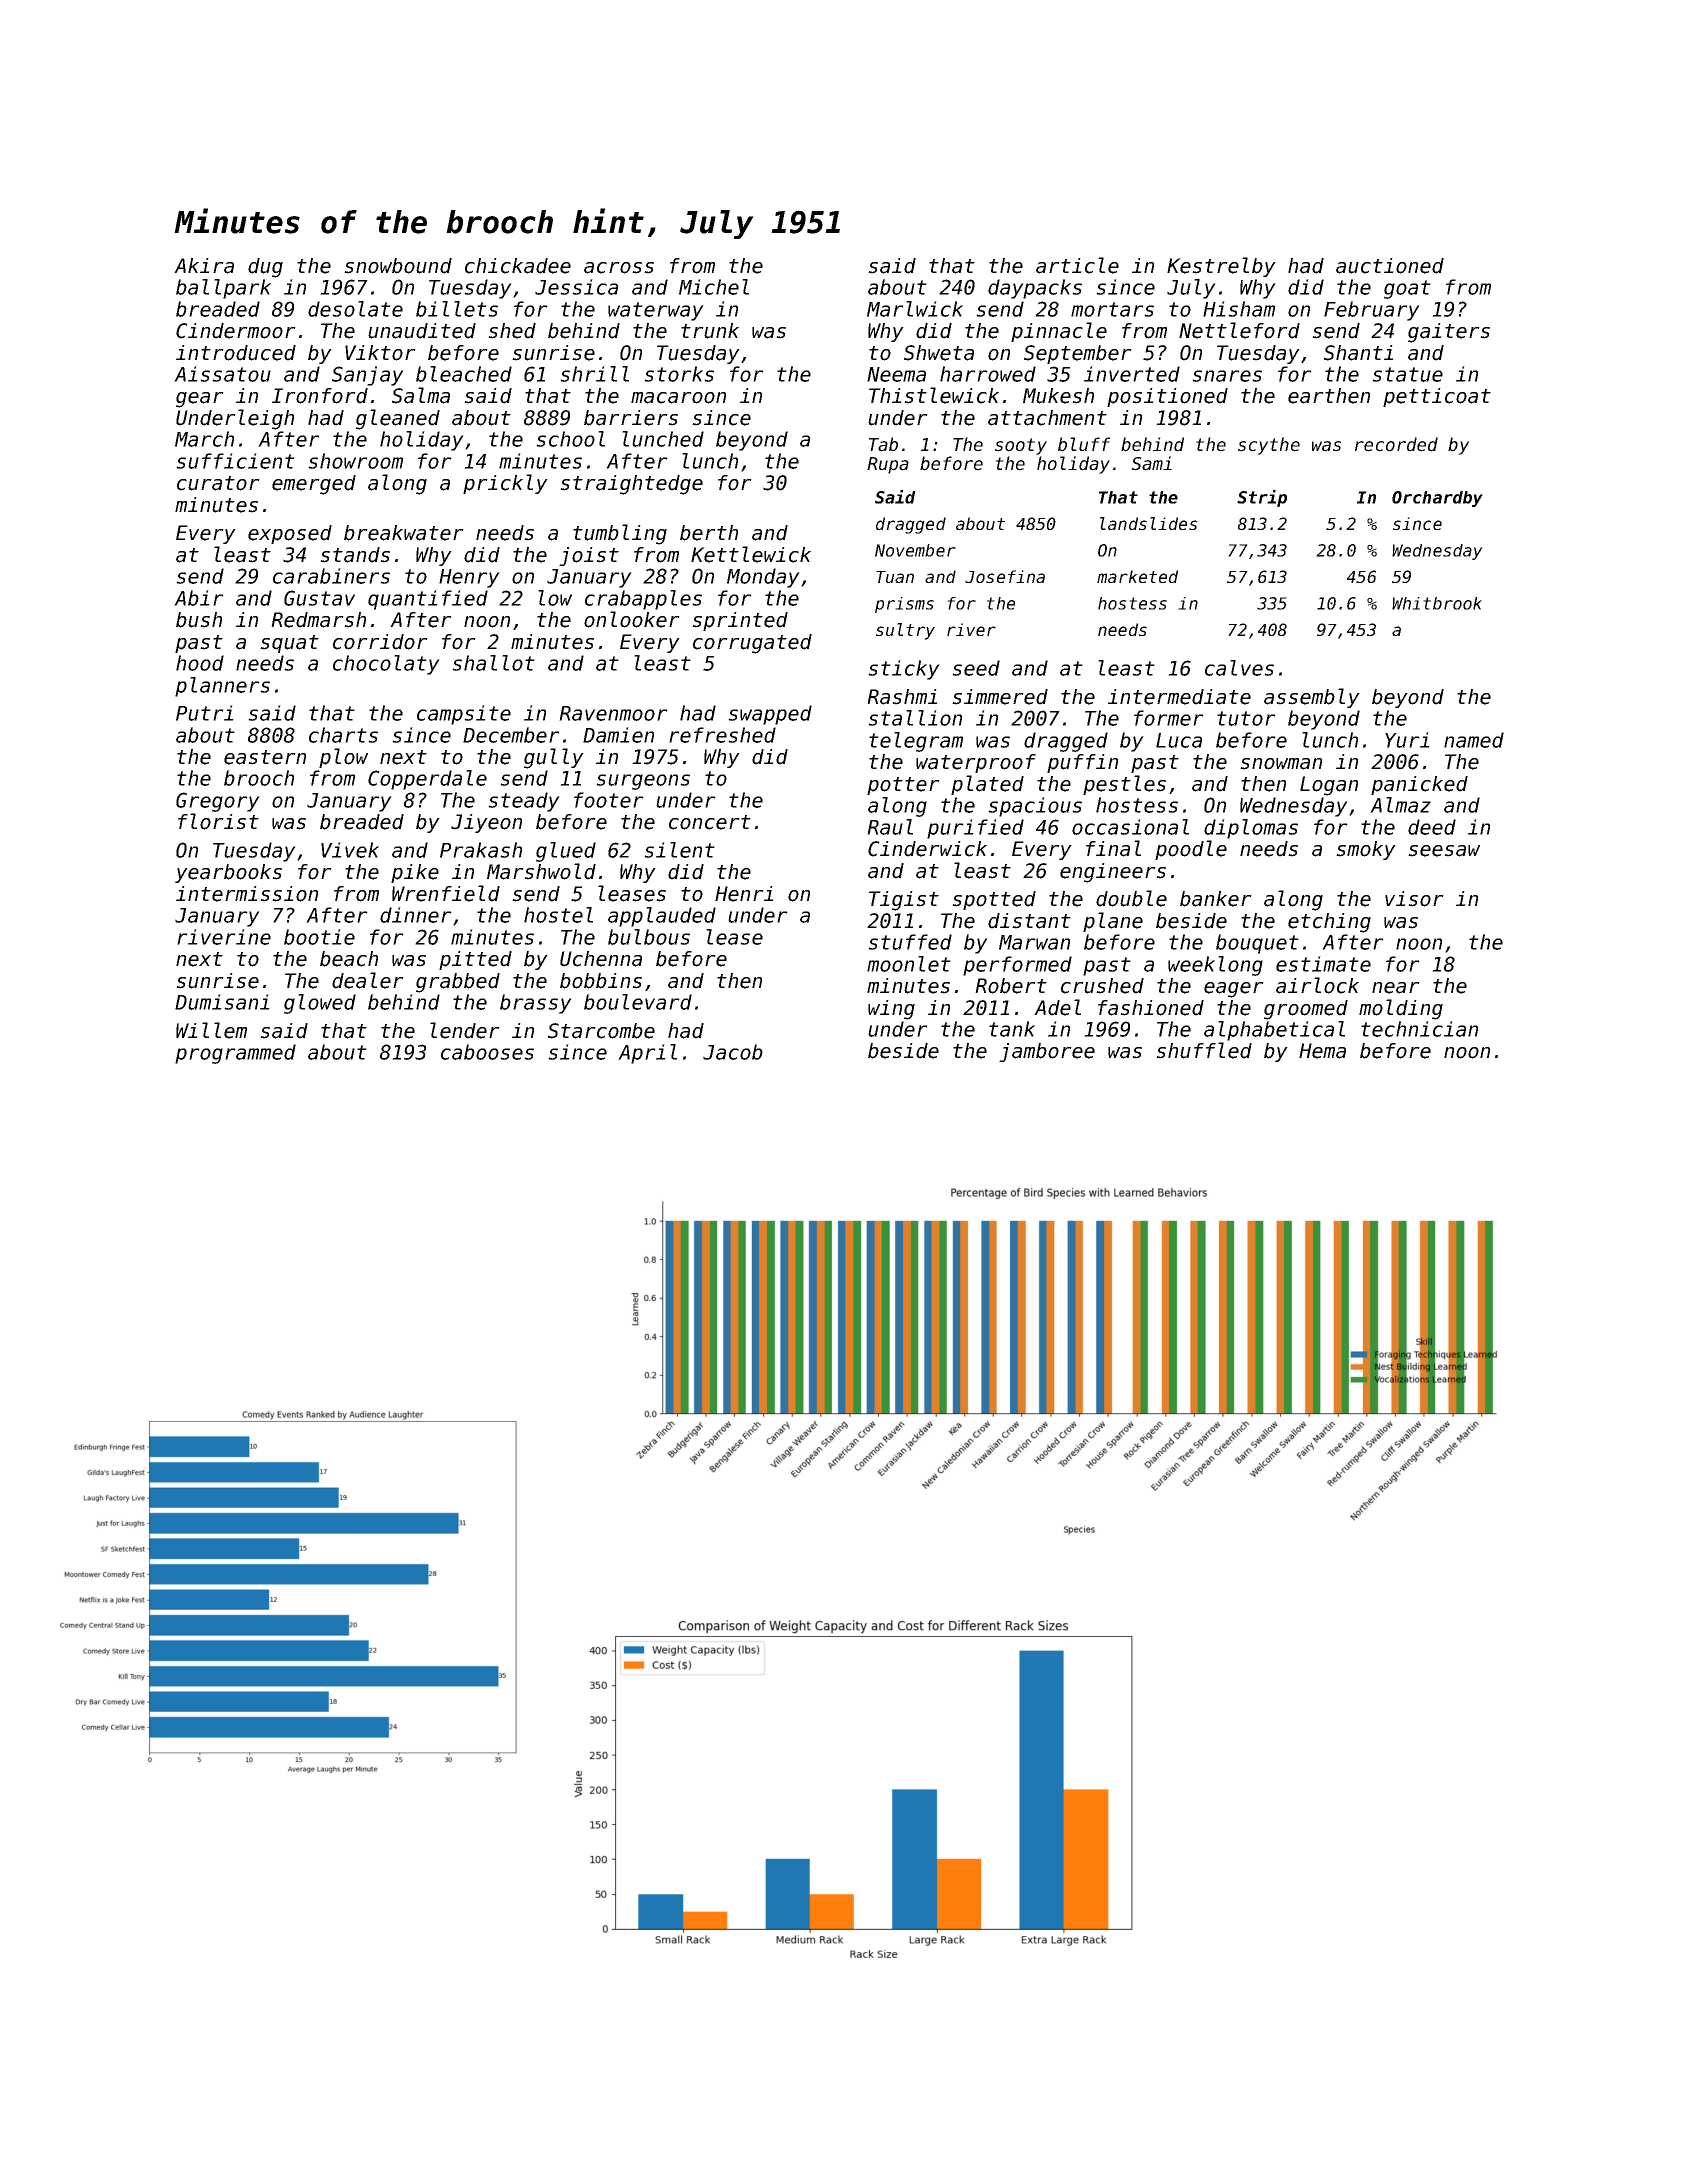  I want to click on auctioned, so click(1390, 266).
